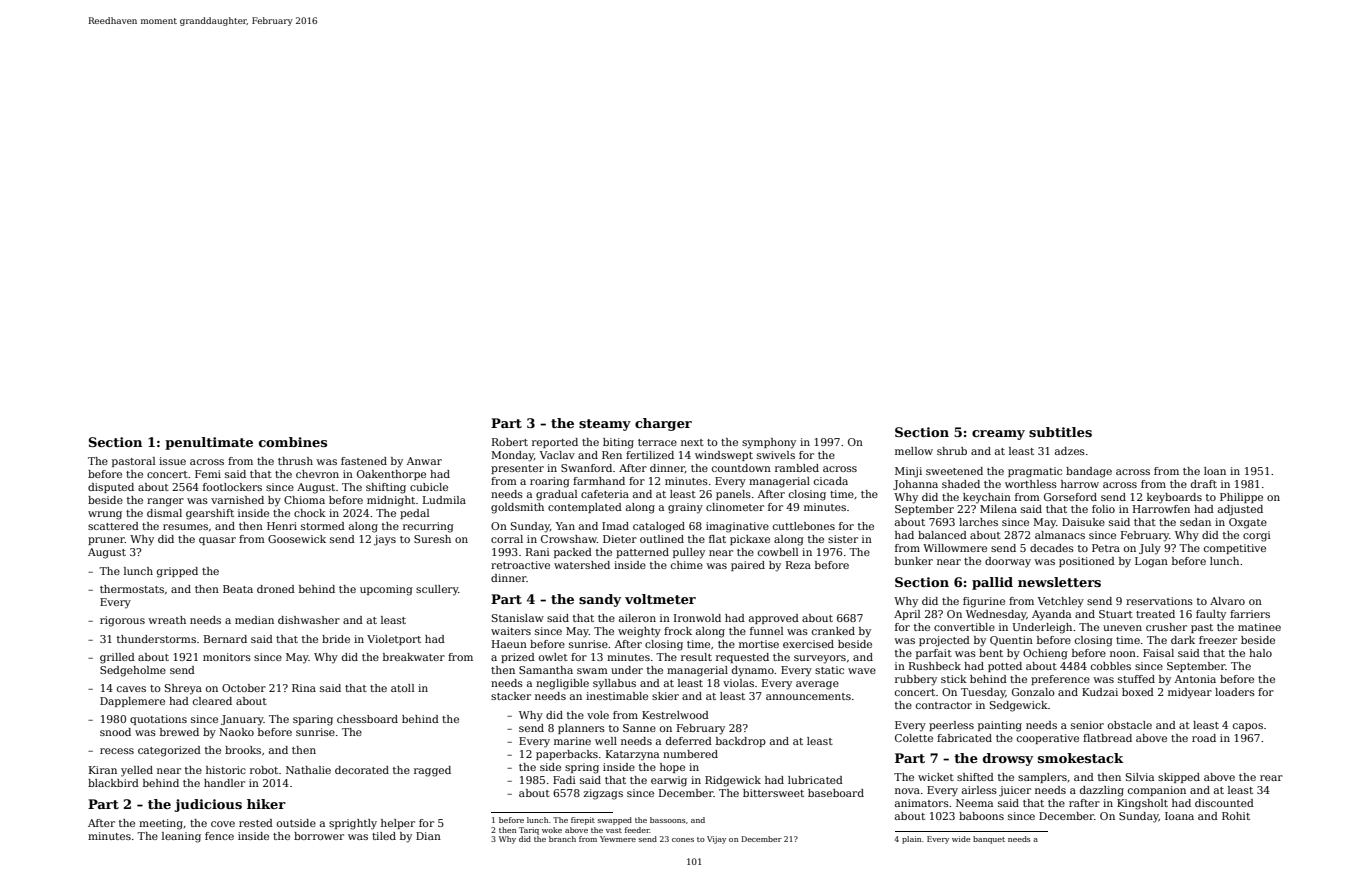 The image size is (1372, 887). Describe the element at coordinates (1257, 536) in the screenshot. I see `corgi` at that location.
